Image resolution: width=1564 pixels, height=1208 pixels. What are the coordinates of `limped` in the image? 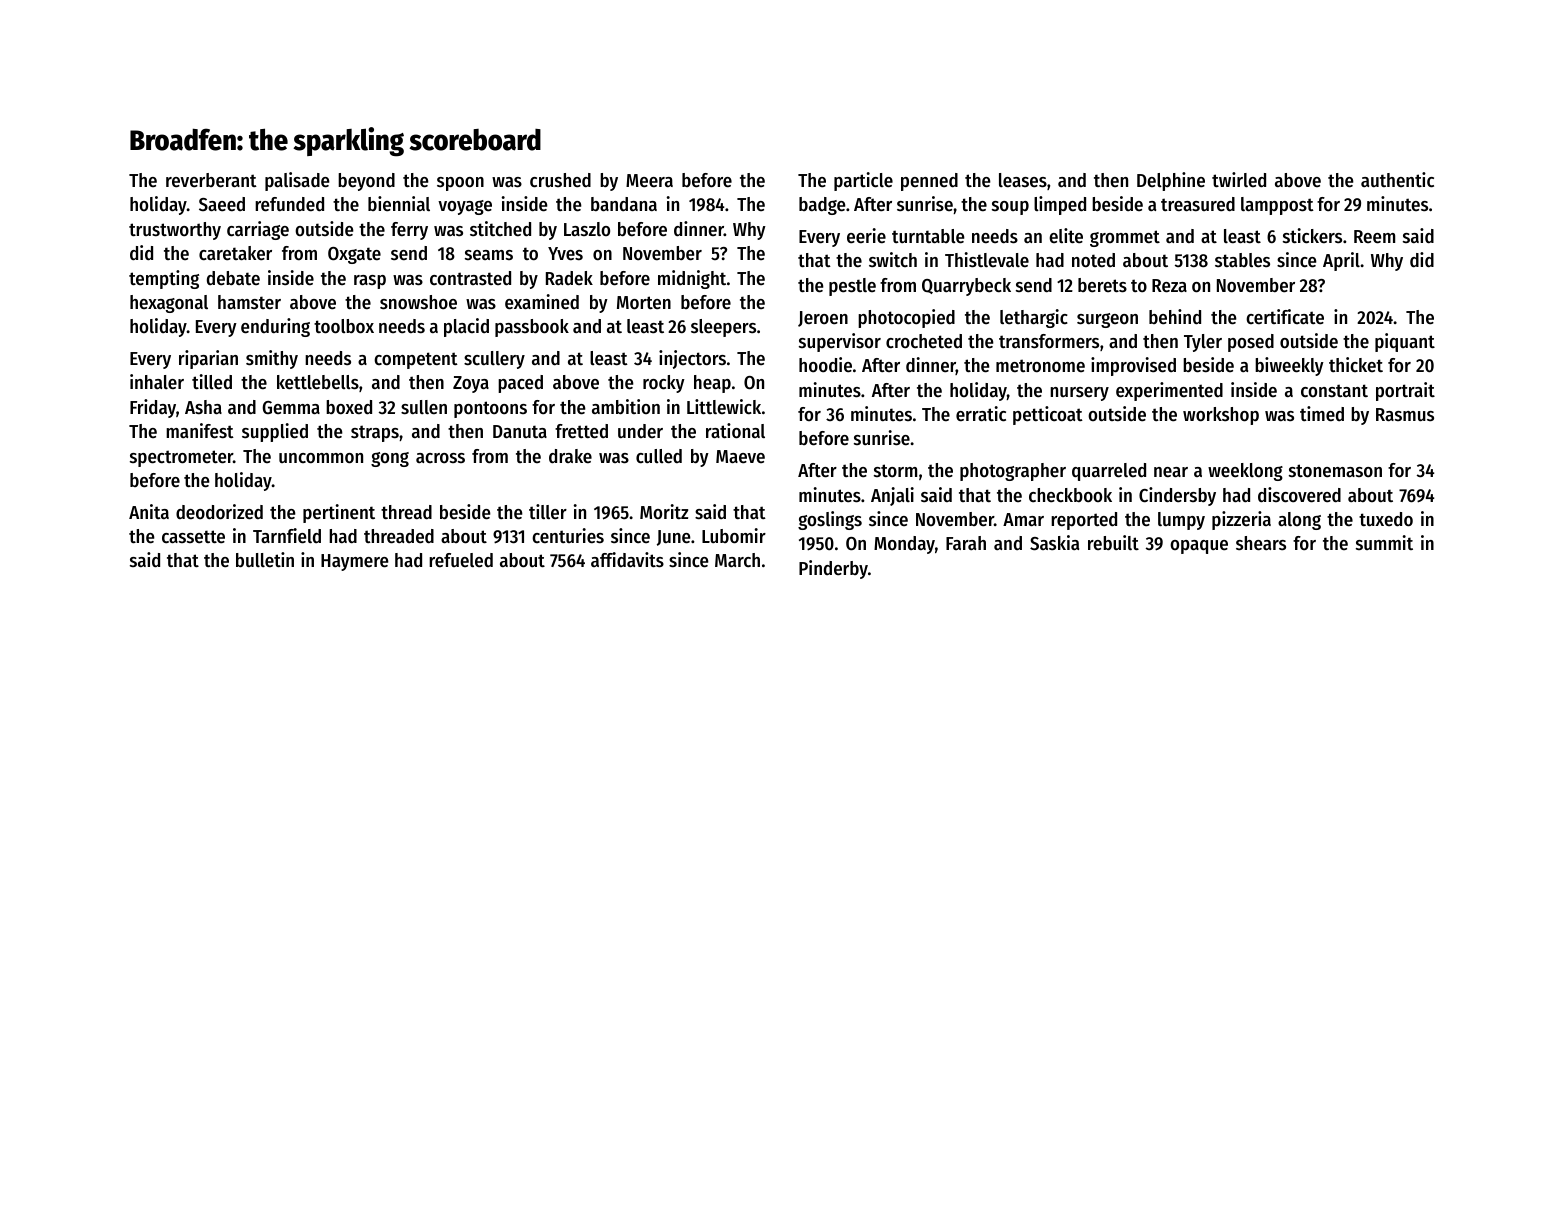 It's located at (1060, 205).
